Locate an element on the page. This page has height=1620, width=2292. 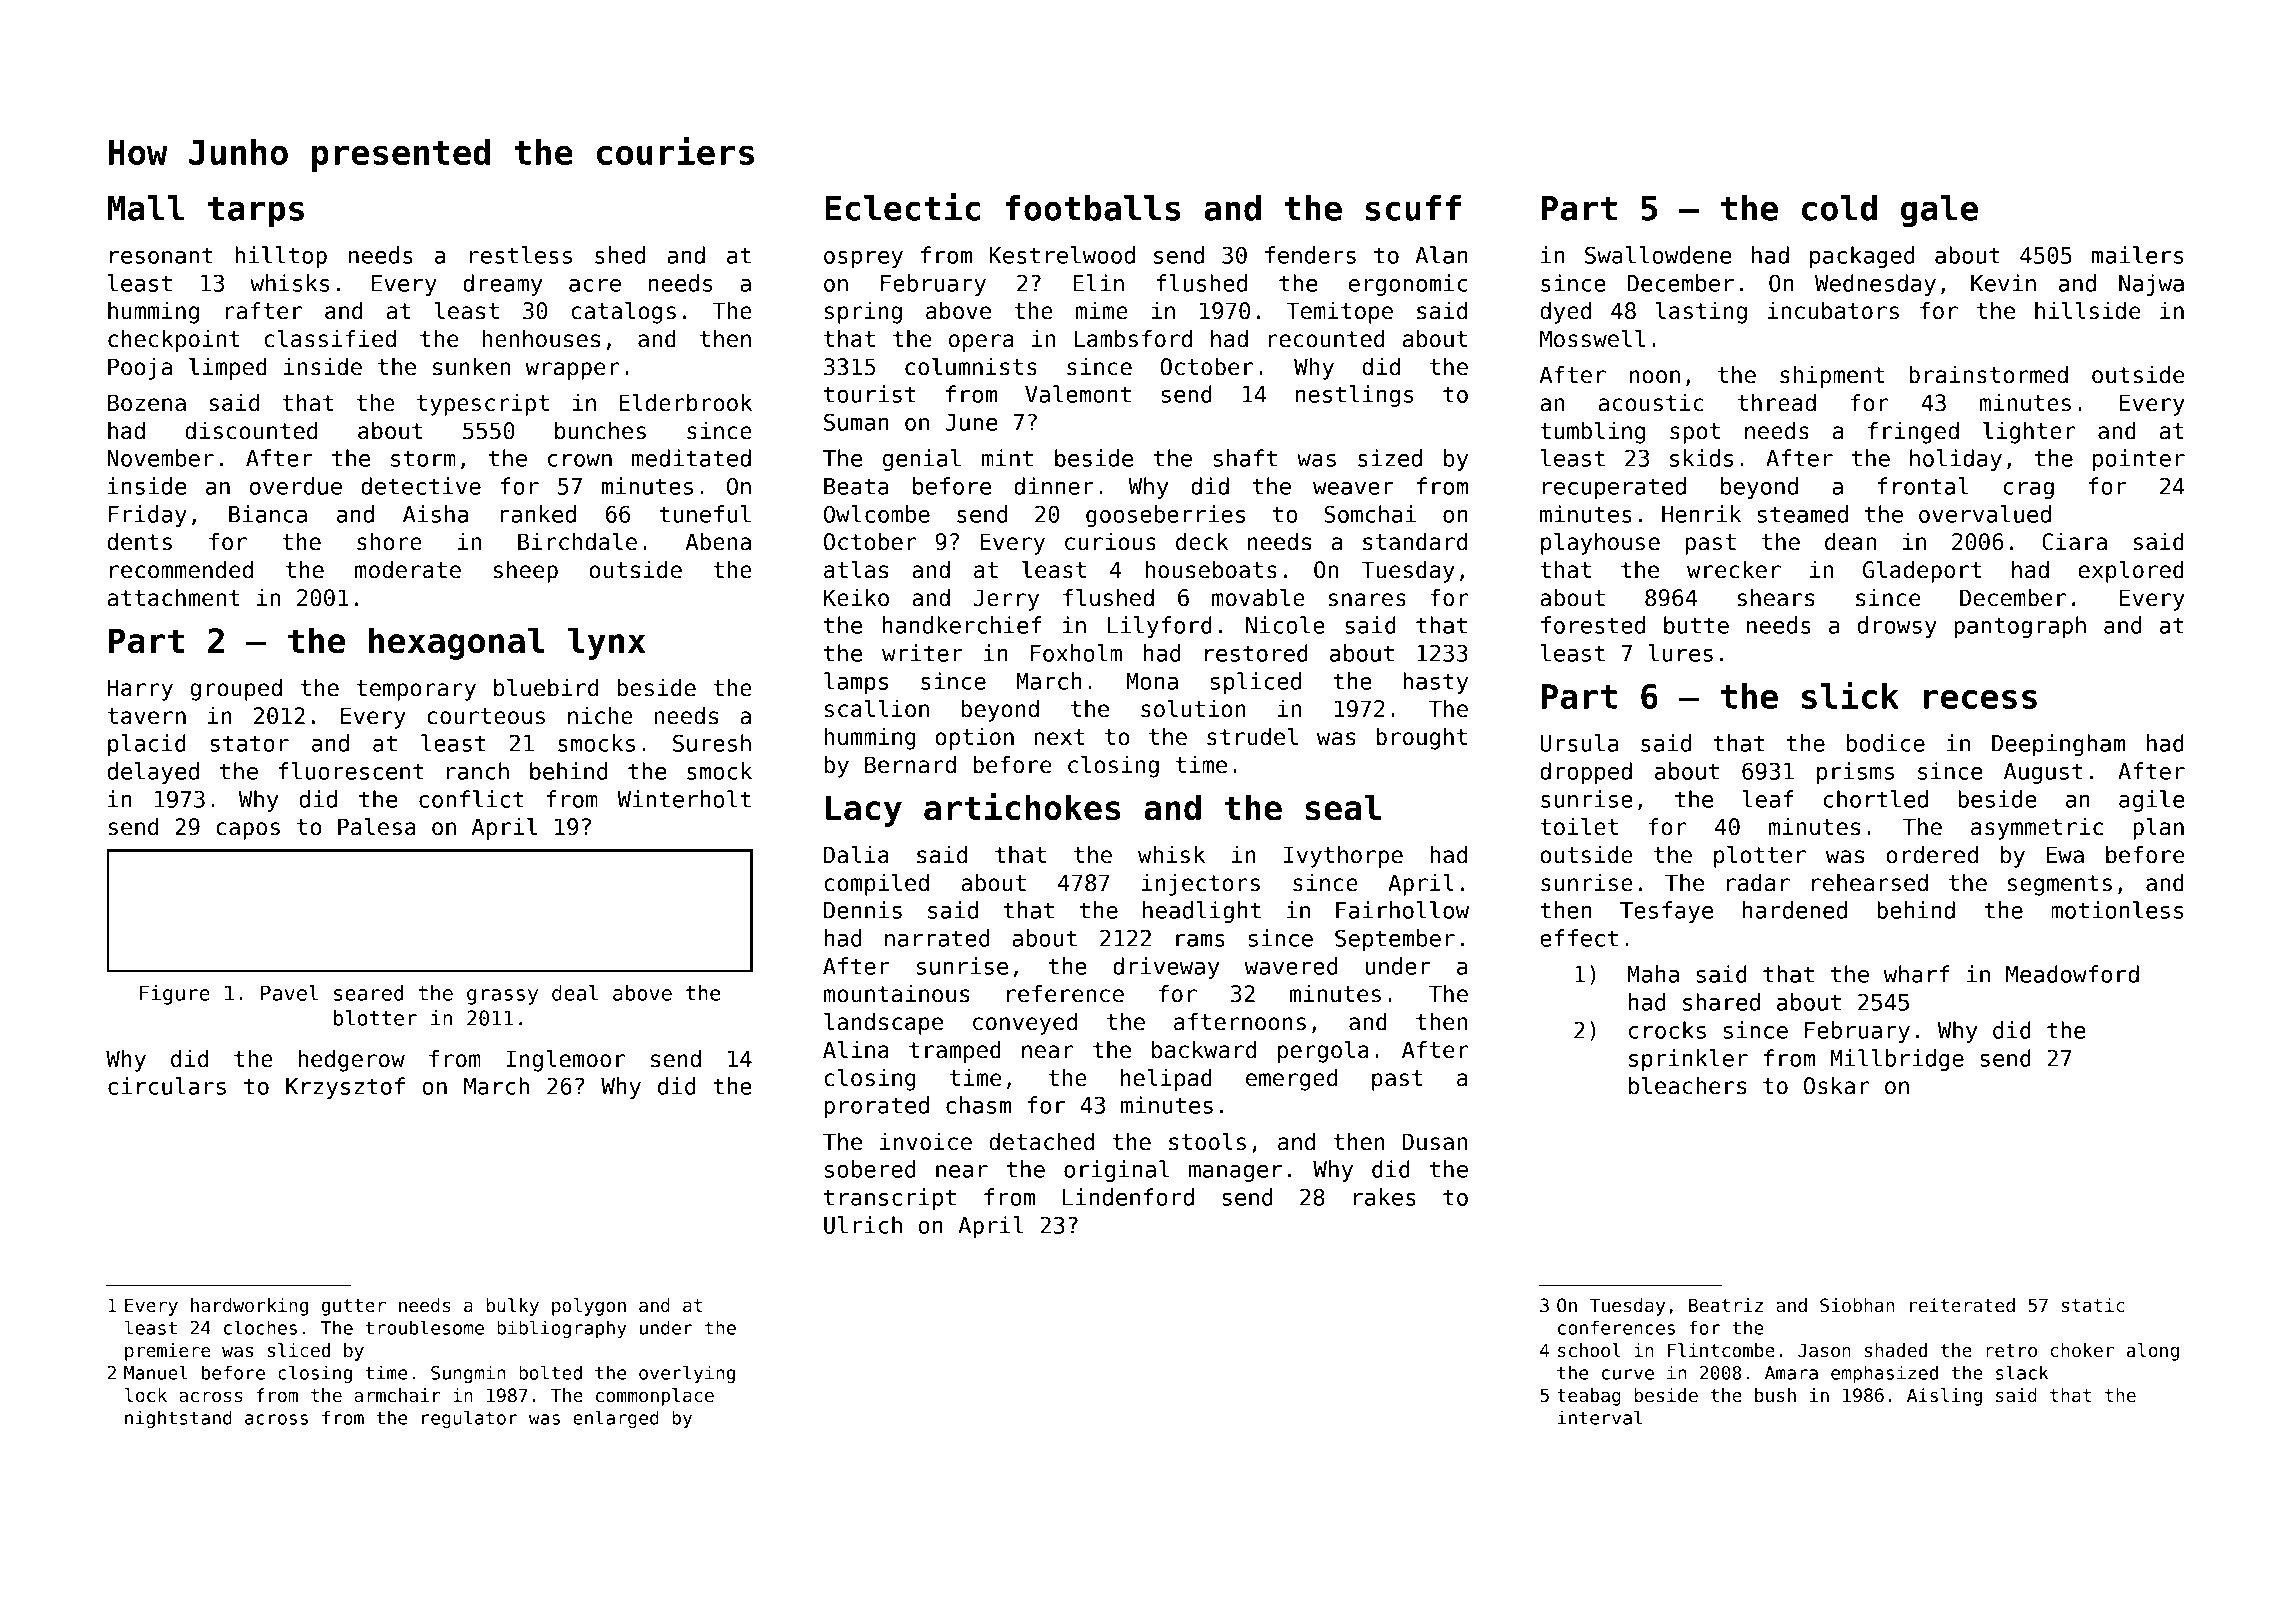
reiterated is located at coordinates (1962, 1305).
